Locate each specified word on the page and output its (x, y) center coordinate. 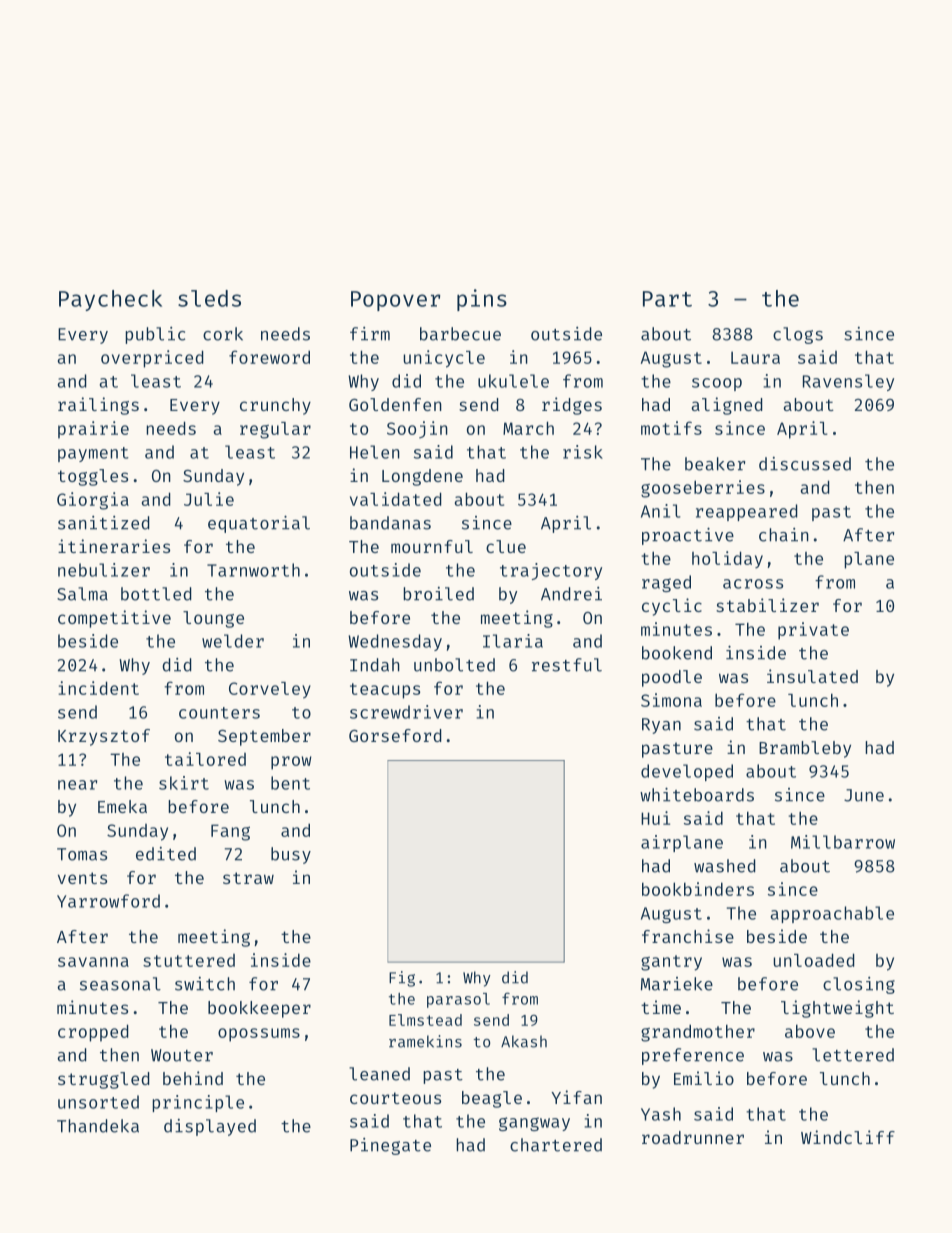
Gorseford (395, 735)
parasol (458, 1000)
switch (205, 984)
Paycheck (110, 300)
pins (482, 300)
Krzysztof (104, 737)
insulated (812, 676)
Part (667, 299)
